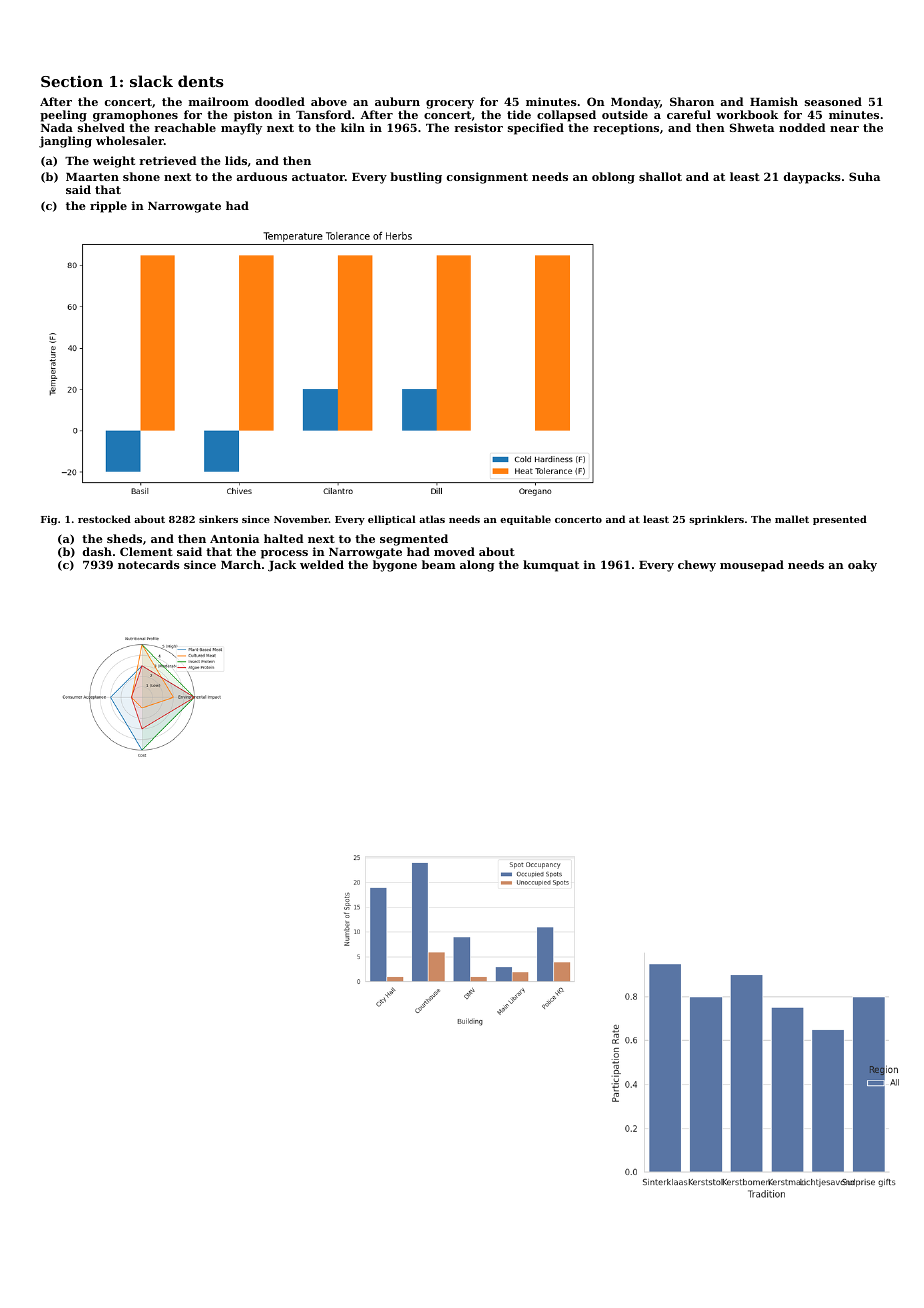 The height and width of the page is (1308, 924). I want to click on restocked, so click(104, 519).
